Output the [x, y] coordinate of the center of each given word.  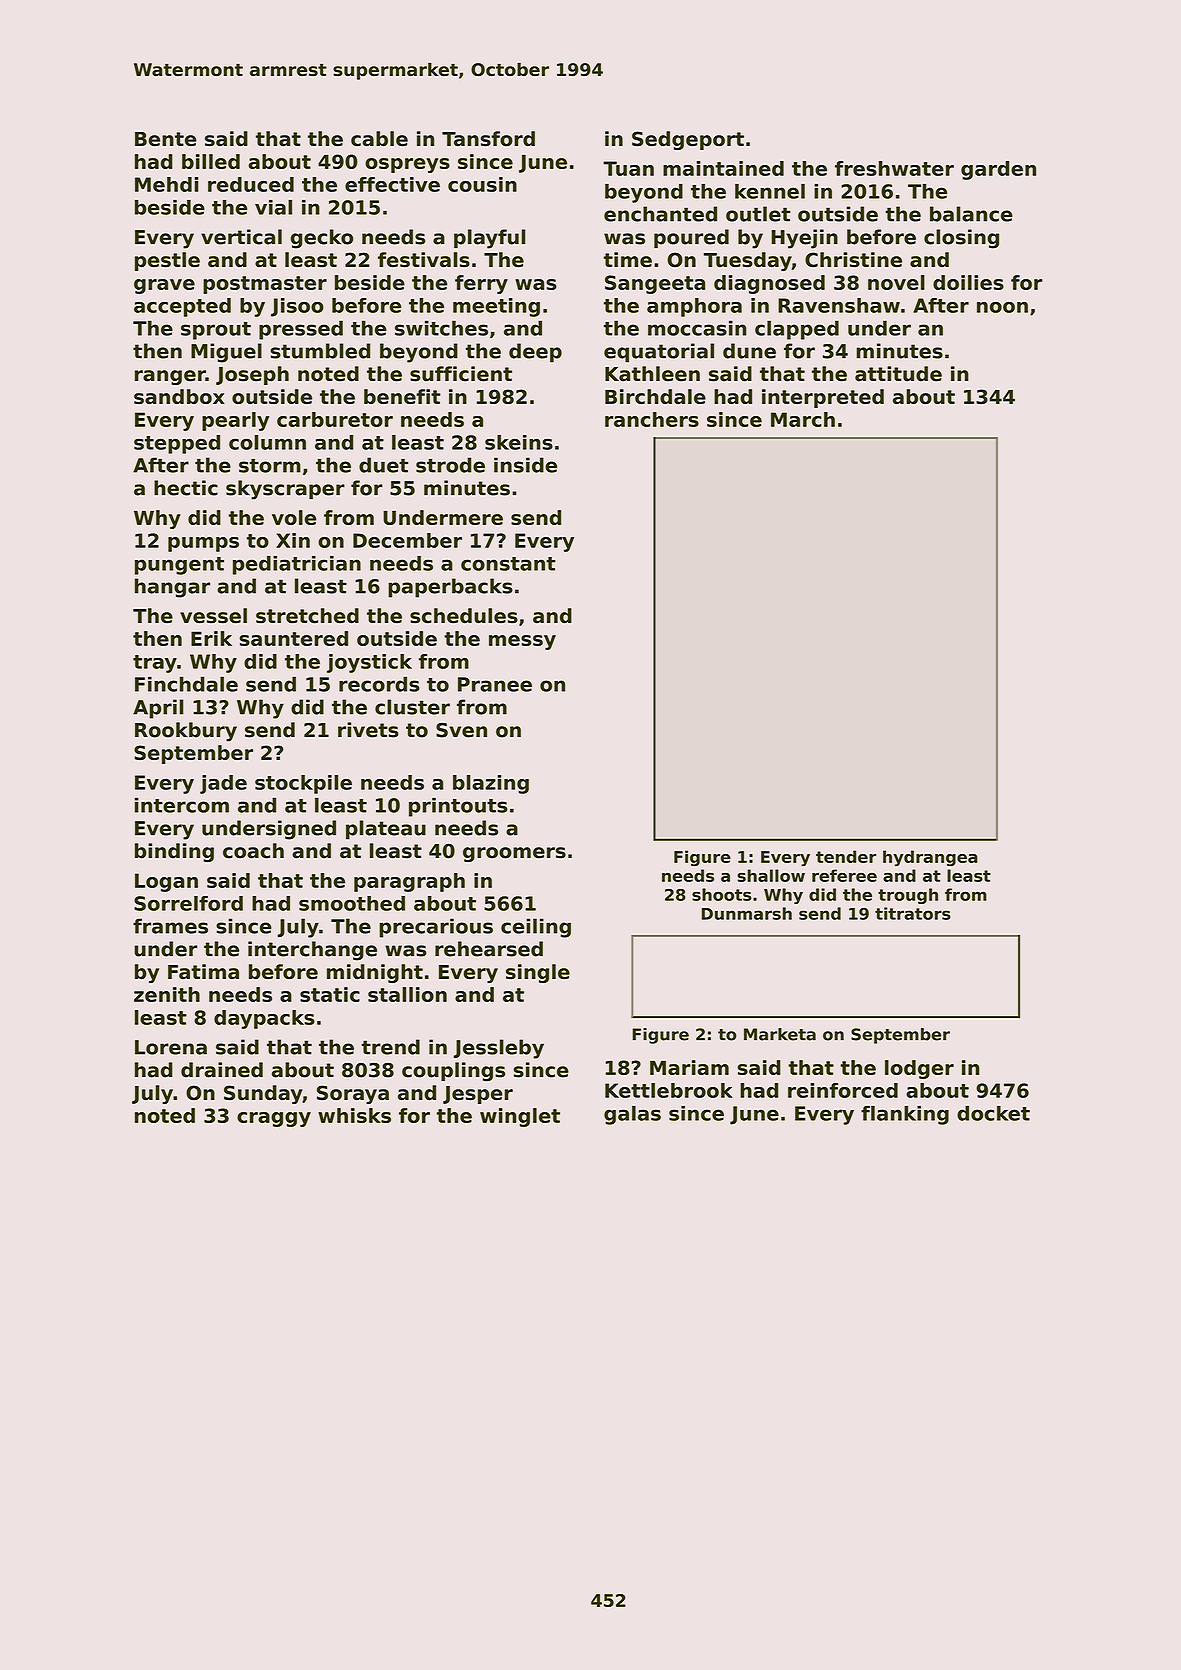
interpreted [823, 398]
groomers [514, 854]
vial [273, 207]
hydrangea [930, 858]
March [803, 419]
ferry [481, 284]
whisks [354, 1115]
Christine [853, 260]
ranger [170, 377]
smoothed [352, 903]
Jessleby [499, 1049]
